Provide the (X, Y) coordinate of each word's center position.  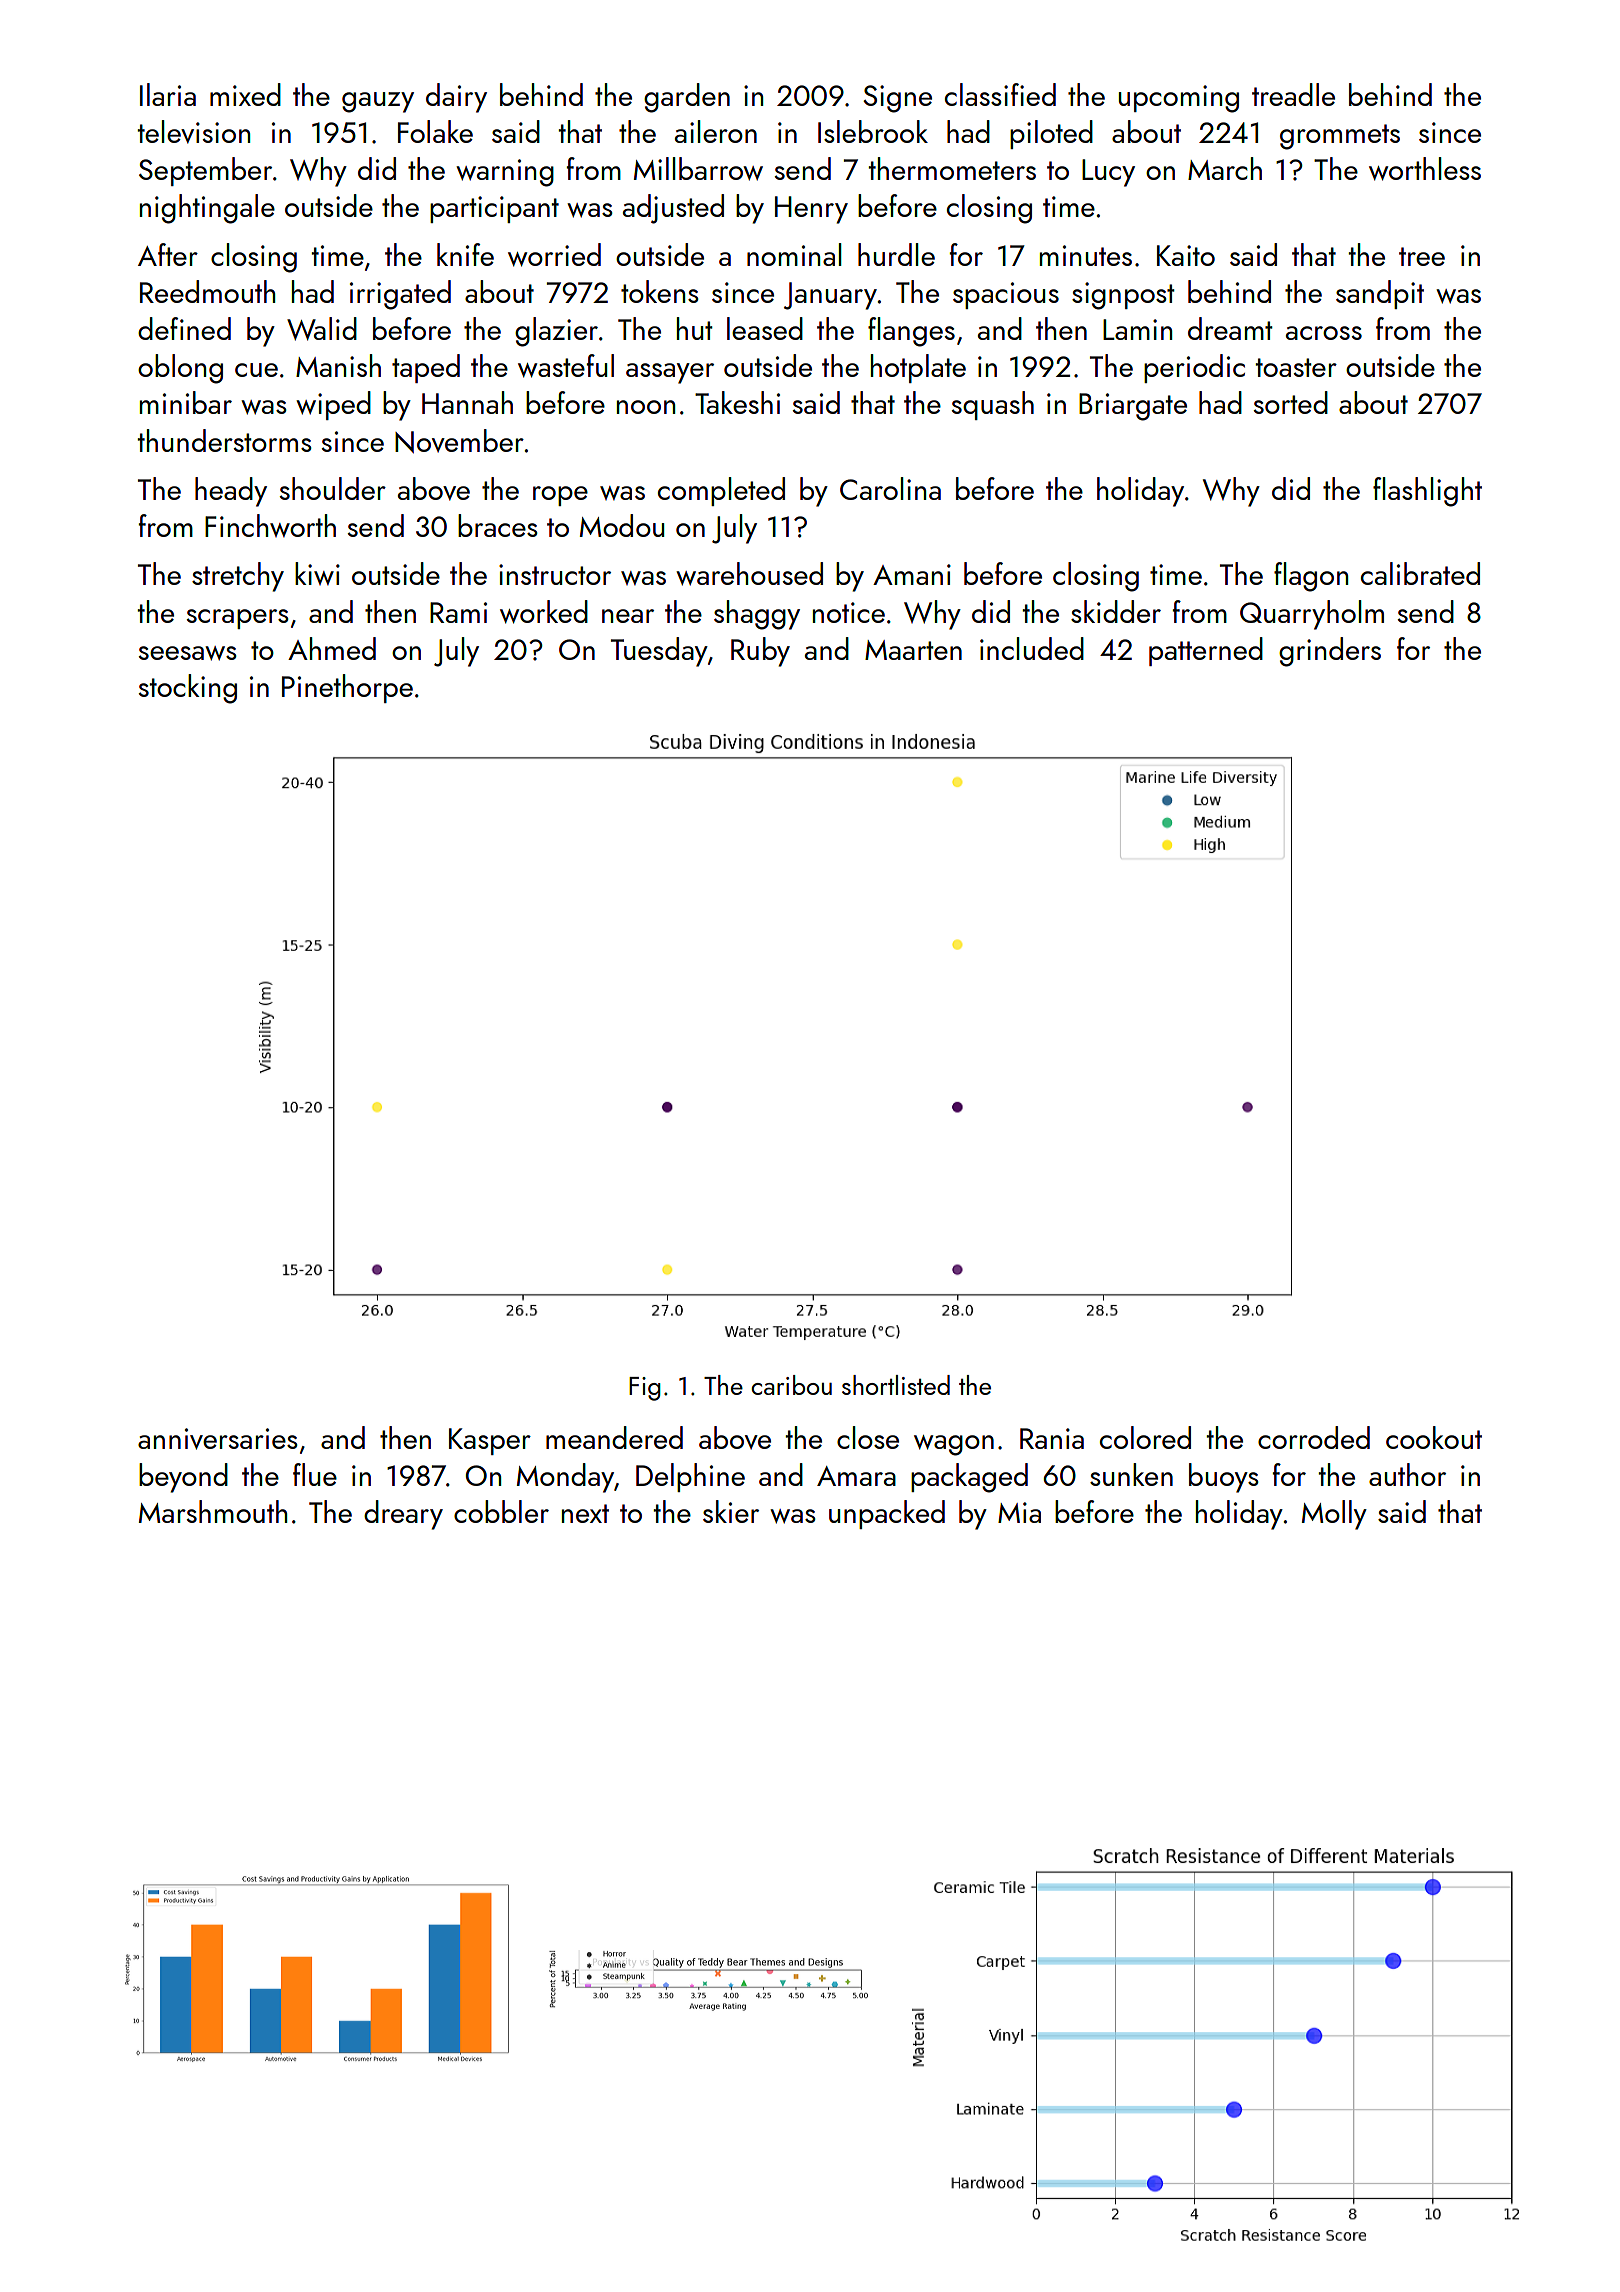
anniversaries (218, 1439)
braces (498, 525)
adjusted (673, 209)
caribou (791, 1385)
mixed (245, 94)
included (1032, 648)
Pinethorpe (347, 688)
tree (1422, 256)
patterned (1206, 651)
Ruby (760, 652)
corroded (1314, 1437)
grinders (1330, 652)
